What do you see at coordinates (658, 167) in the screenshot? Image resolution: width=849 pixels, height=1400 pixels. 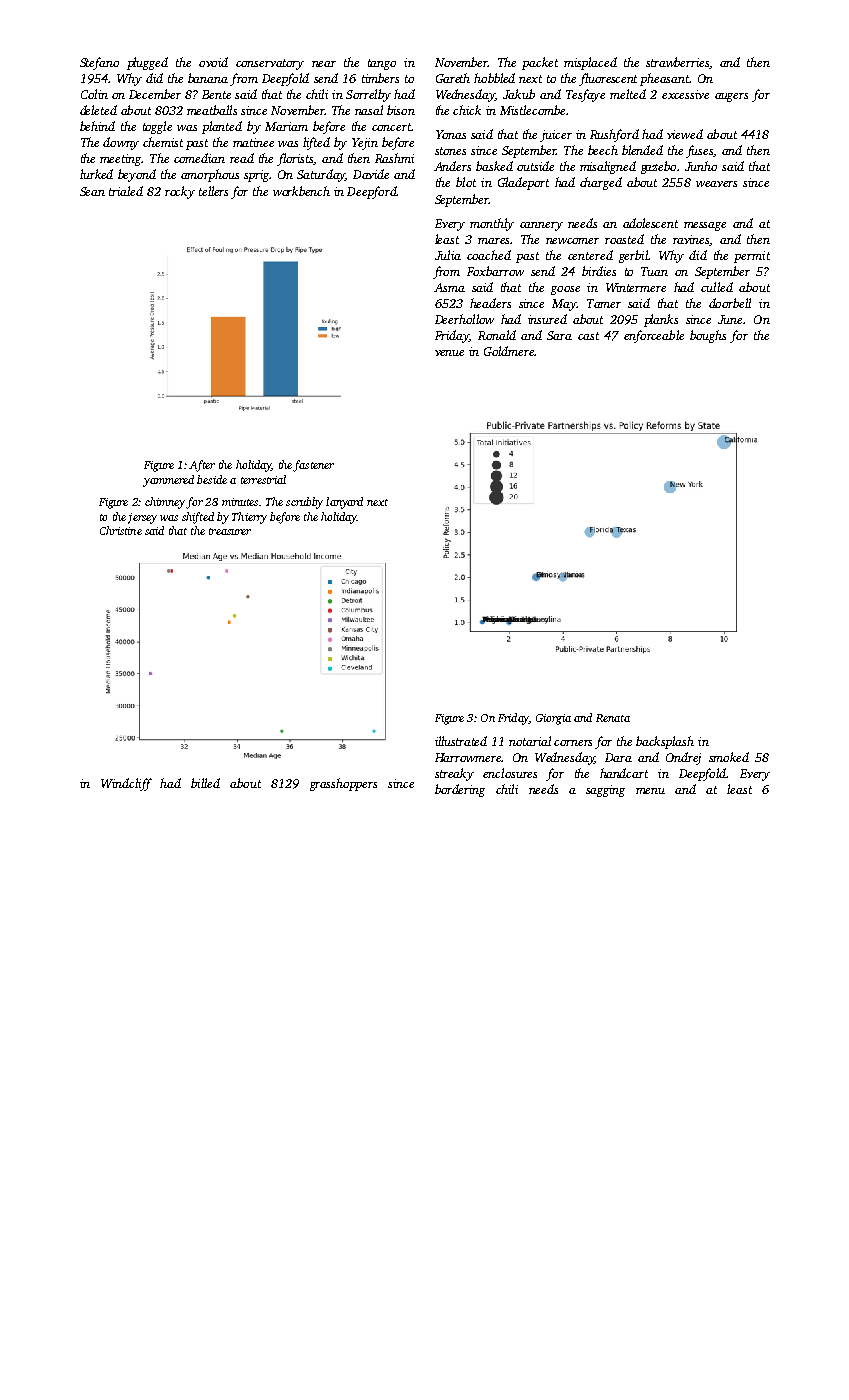 I see `gazebo` at bounding box center [658, 167].
